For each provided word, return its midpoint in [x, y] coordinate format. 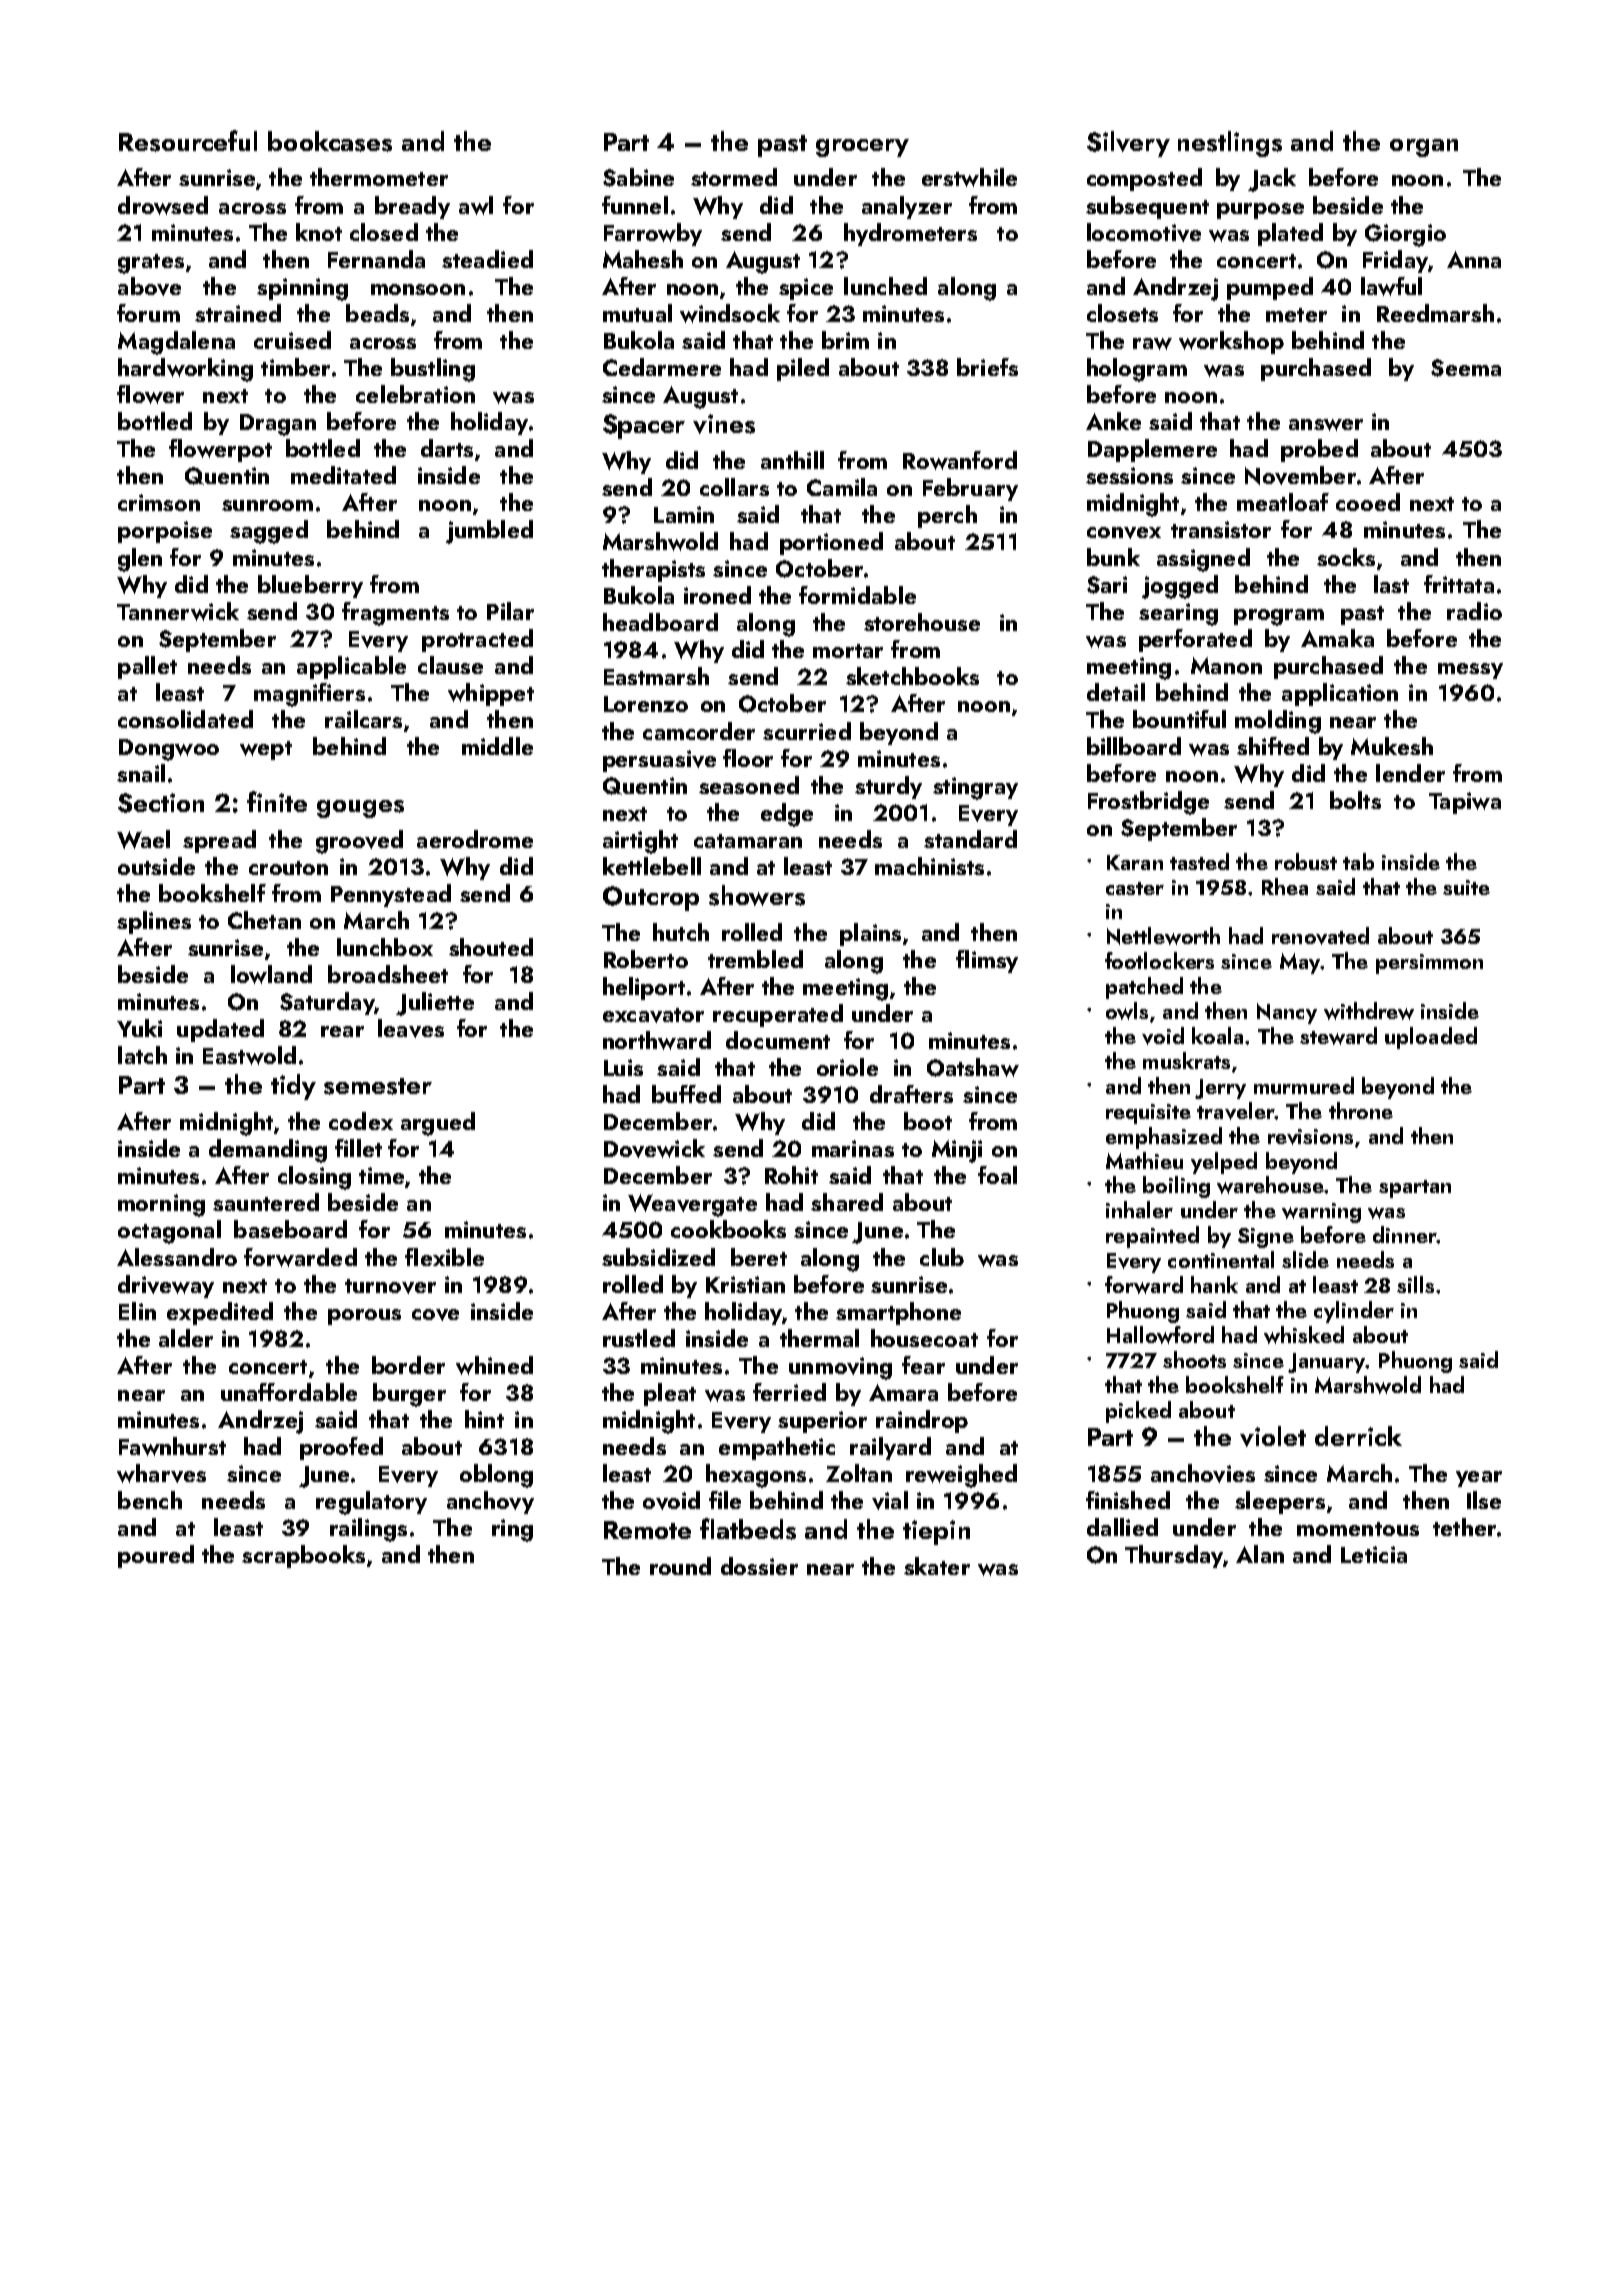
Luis [623, 1067]
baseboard [290, 1229]
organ [1424, 148]
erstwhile [969, 177]
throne [1361, 1110]
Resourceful [188, 141]
